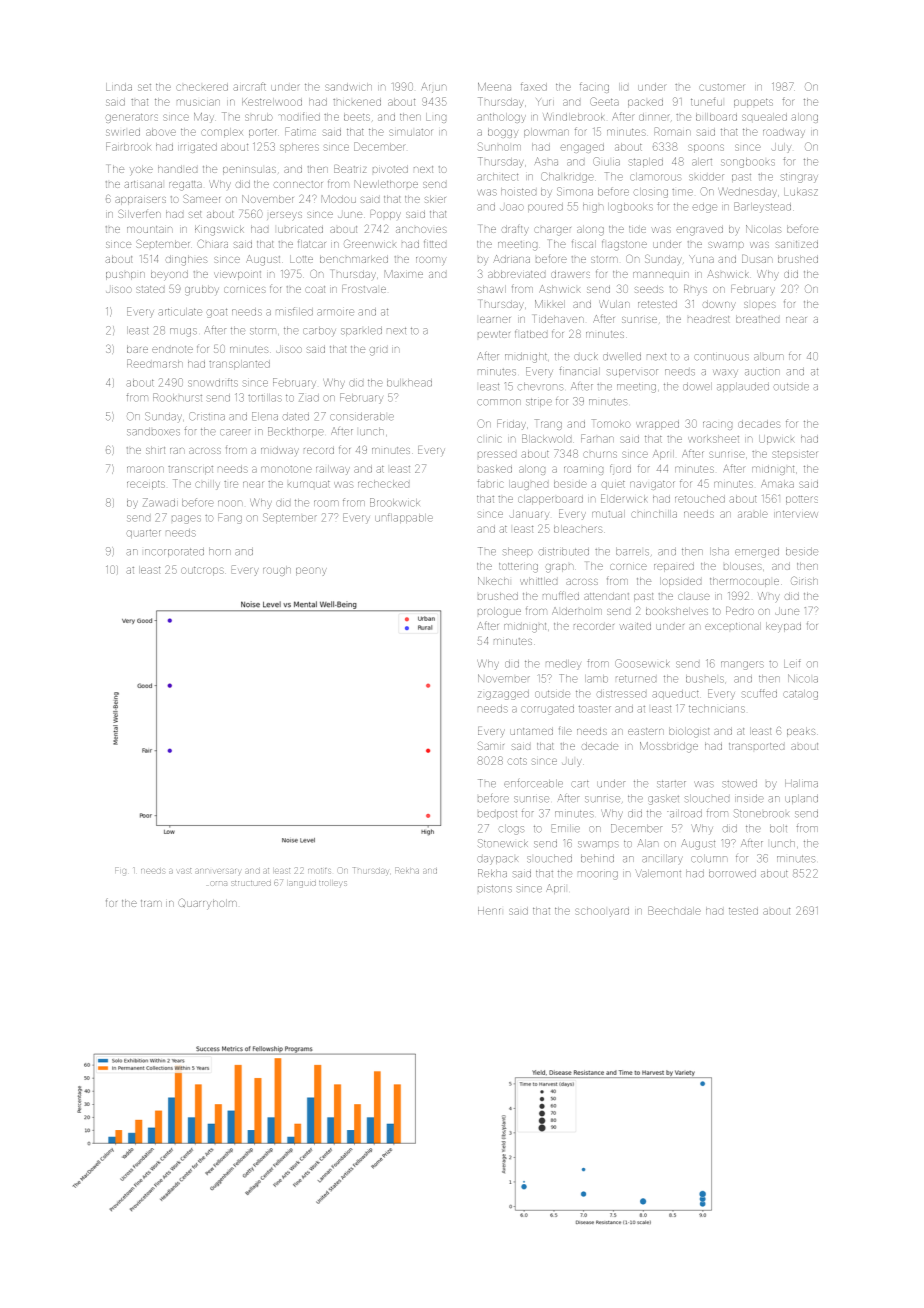  What do you see at coordinates (155, 450) in the screenshot?
I see `shirt` at bounding box center [155, 450].
